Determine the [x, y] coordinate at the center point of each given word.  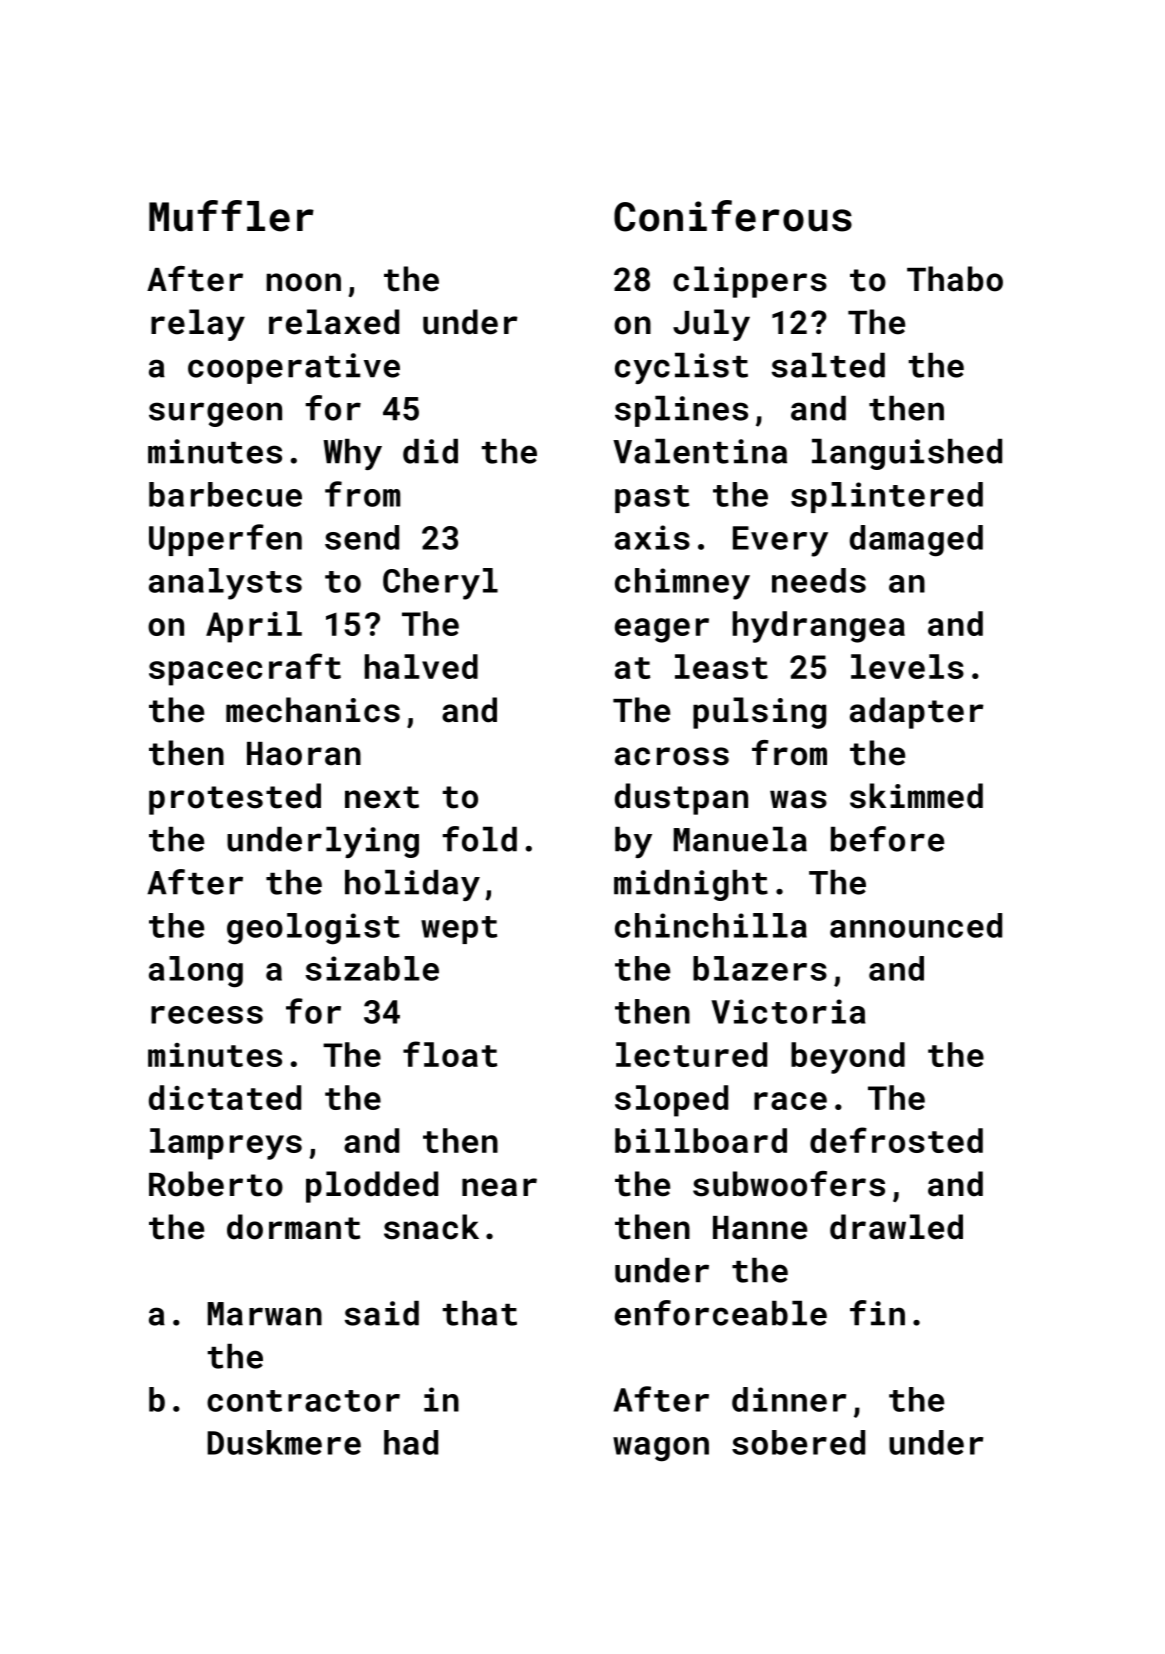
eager [662, 630]
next [382, 797]
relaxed [334, 322]
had [411, 1442]
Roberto [216, 1184]
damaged [916, 541]
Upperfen [225, 540]
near [499, 1187]
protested [235, 799]
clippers [750, 282]
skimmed [916, 796]
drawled [896, 1227]
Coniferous [733, 216]
